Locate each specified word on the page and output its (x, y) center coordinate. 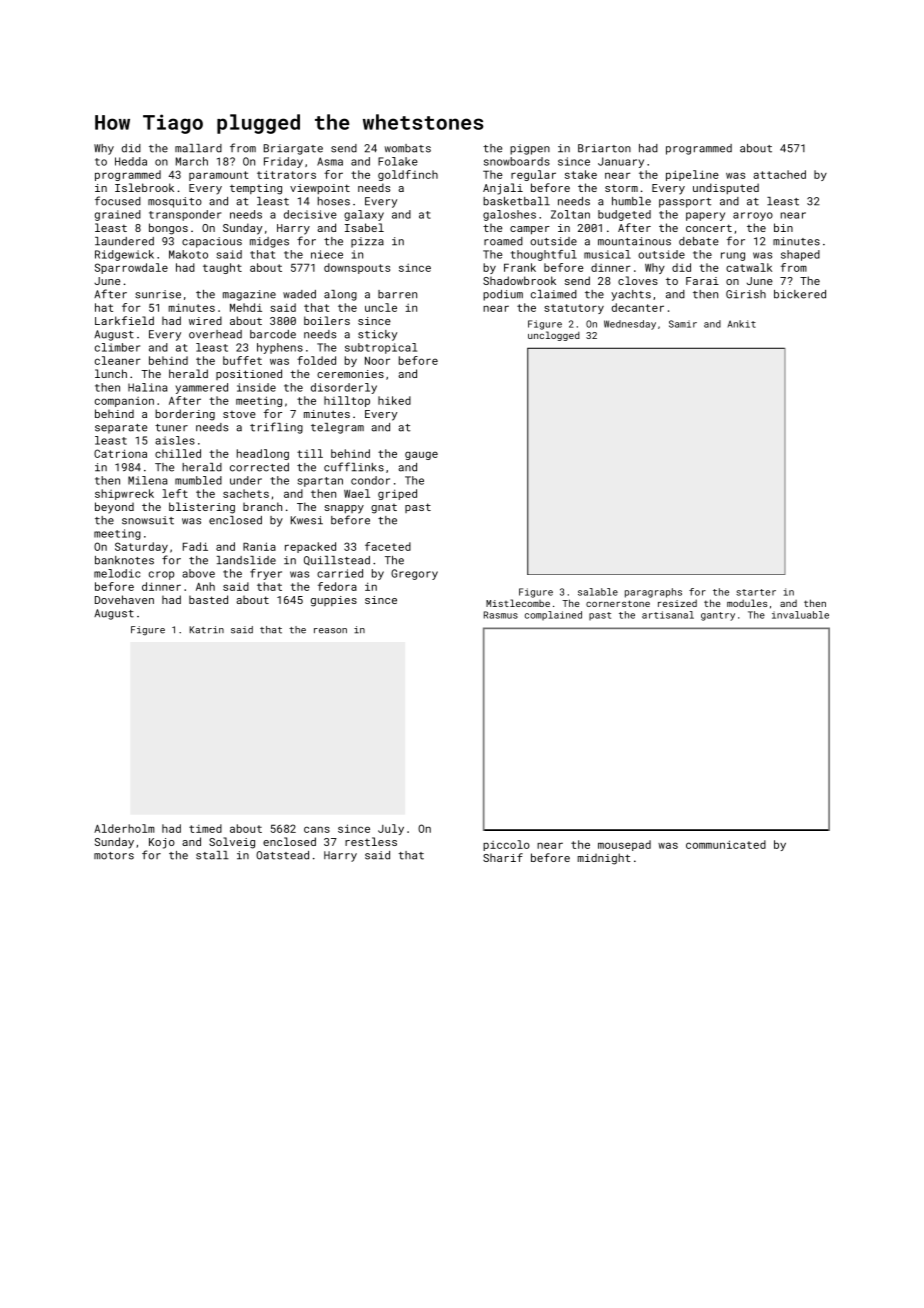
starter (756, 592)
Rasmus (501, 615)
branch (262, 506)
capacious (212, 242)
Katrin (206, 630)
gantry (718, 616)
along (340, 295)
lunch (111, 373)
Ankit (742, 324)
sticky (377, 335)
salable (598, 592)
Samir (683, 324)
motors (114, 856)
